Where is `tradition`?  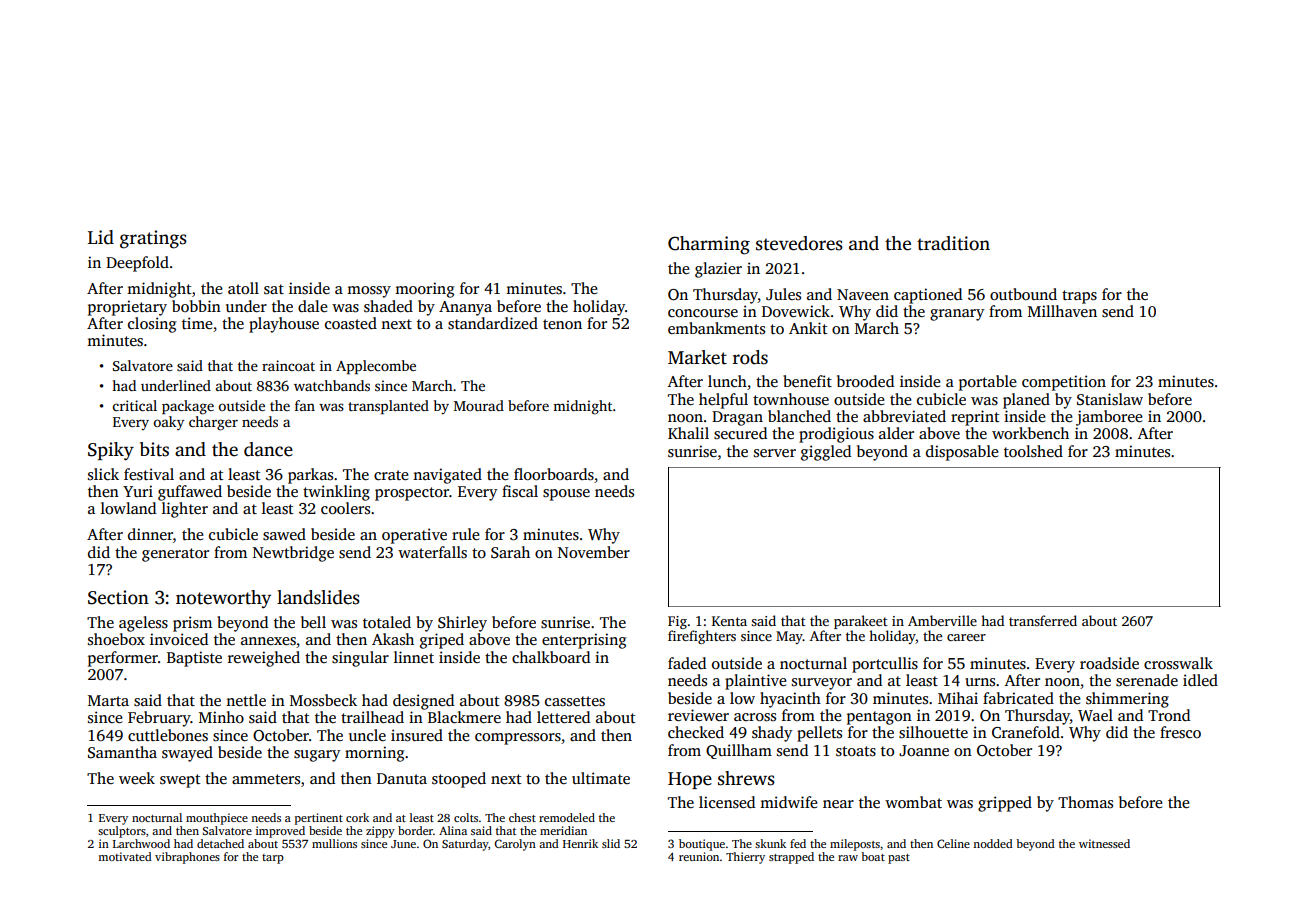 tradition is located at coordinates (953, 243).
